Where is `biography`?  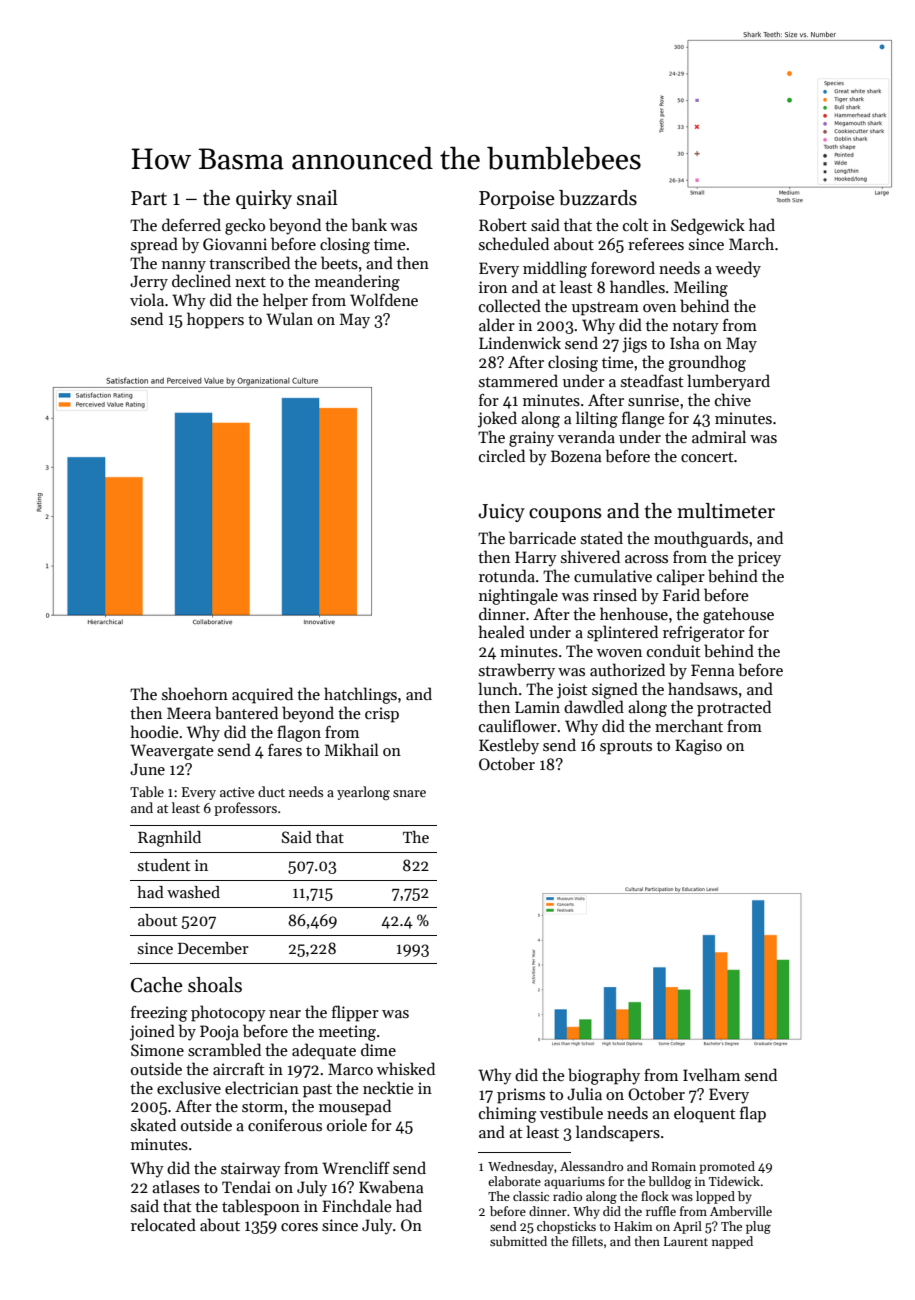 biography is located at coordinates (604, 1076).
